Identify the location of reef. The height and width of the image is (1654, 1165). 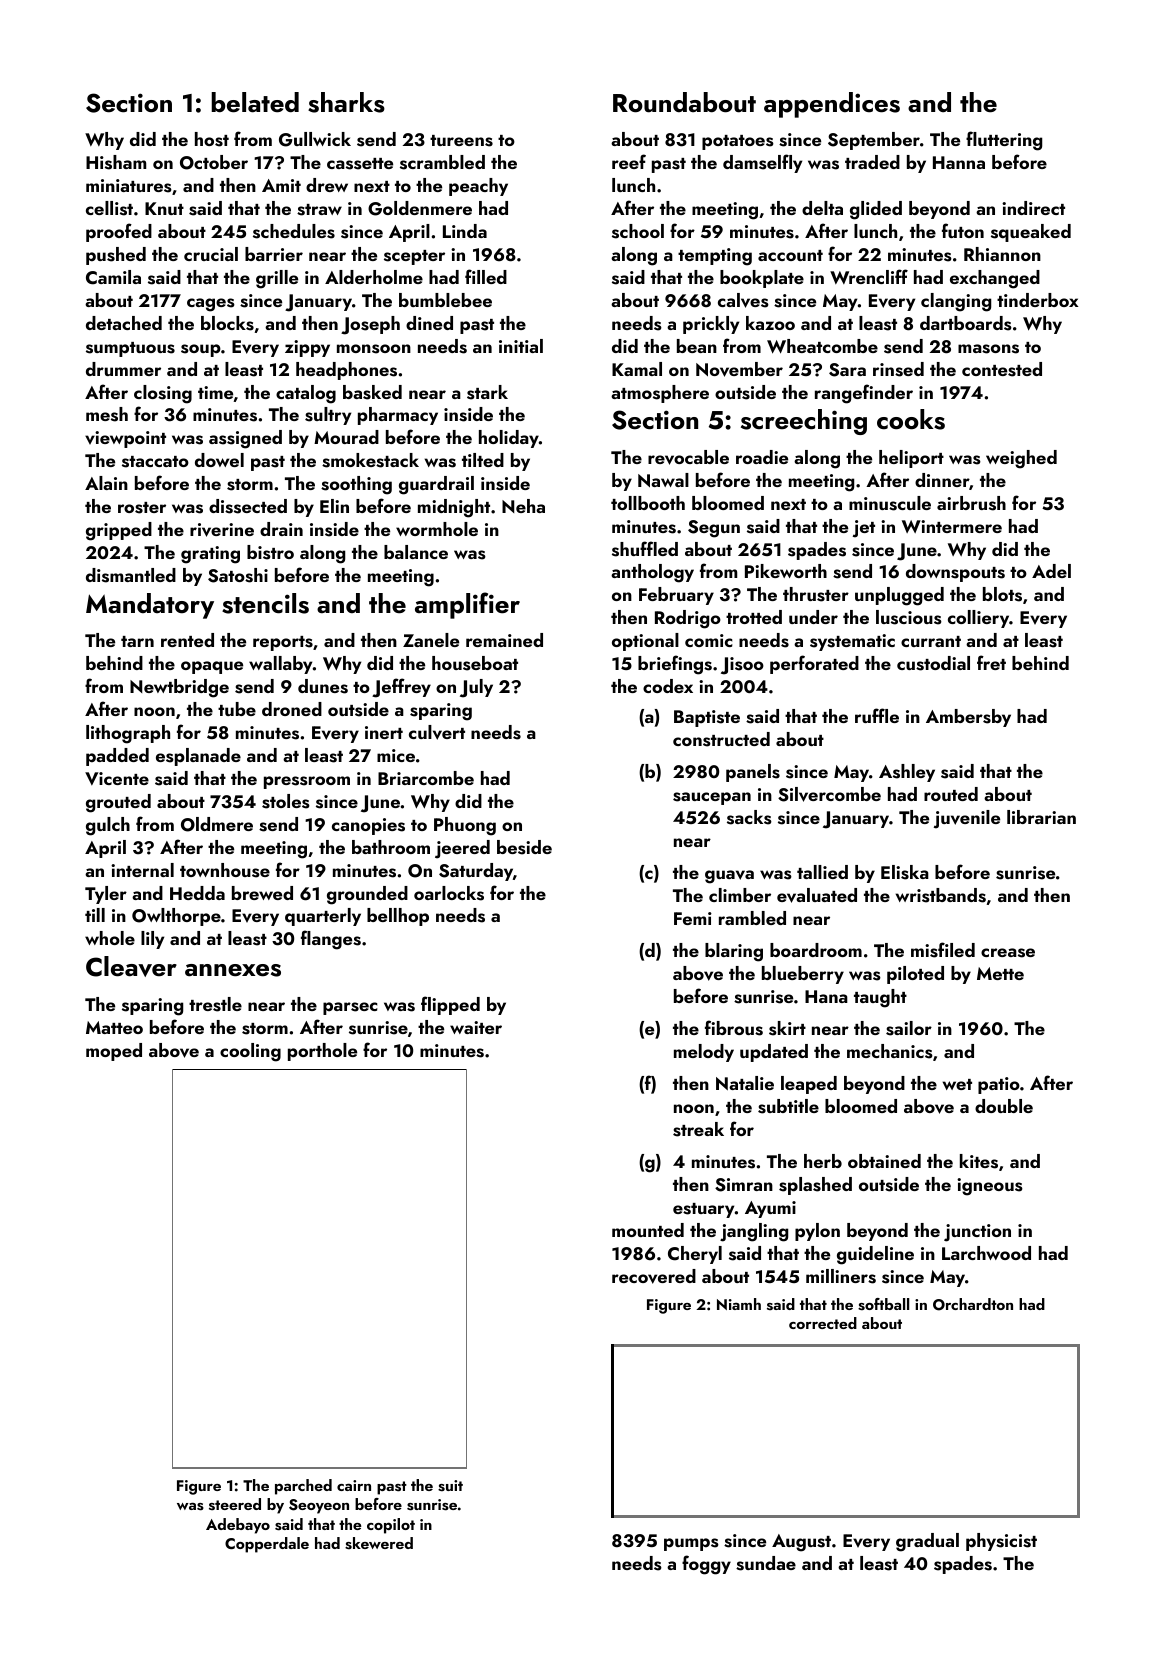
(629, 161).
